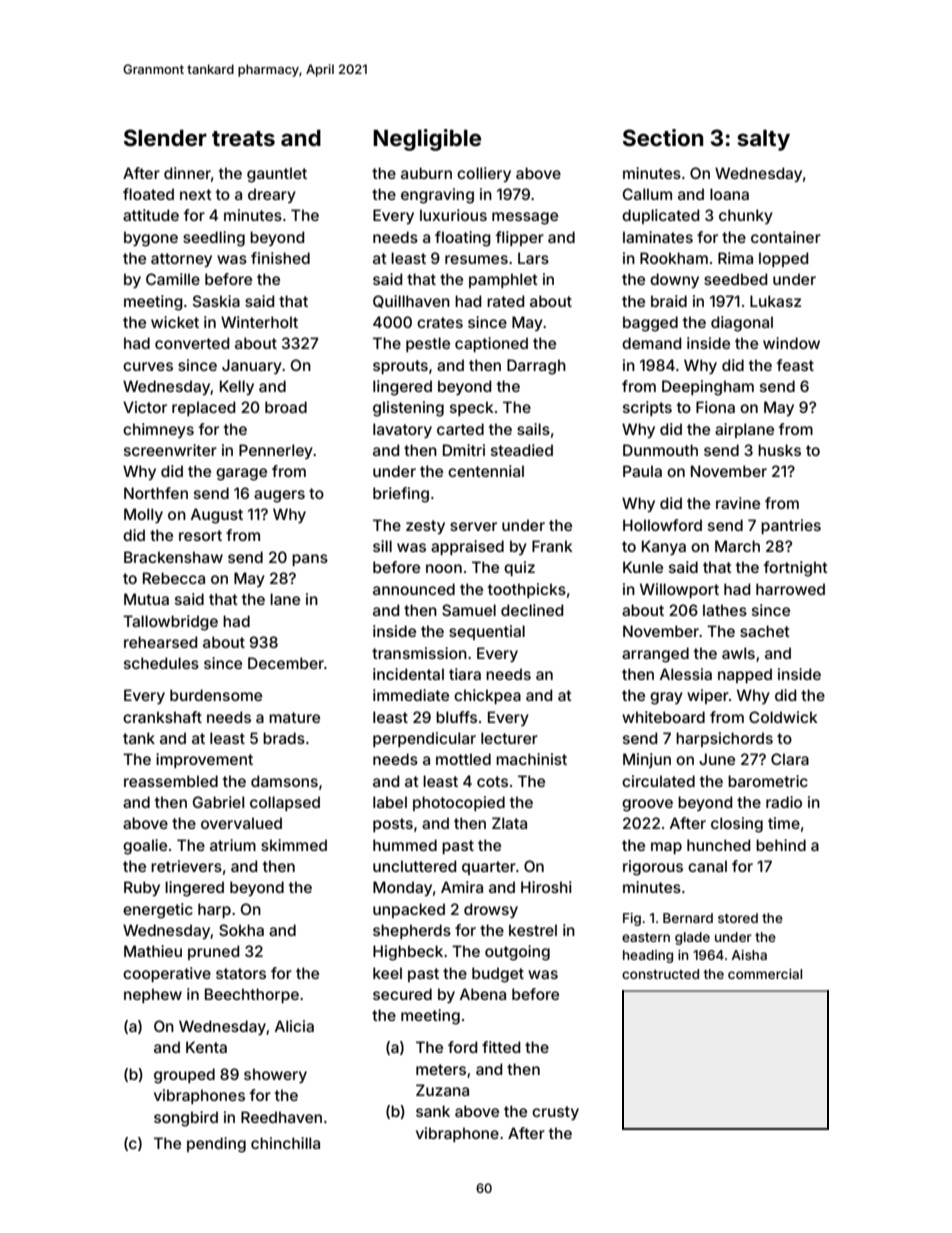 The height and width of the screenshot is (1233, 952). I want to click on salty, so click(763, 140).
